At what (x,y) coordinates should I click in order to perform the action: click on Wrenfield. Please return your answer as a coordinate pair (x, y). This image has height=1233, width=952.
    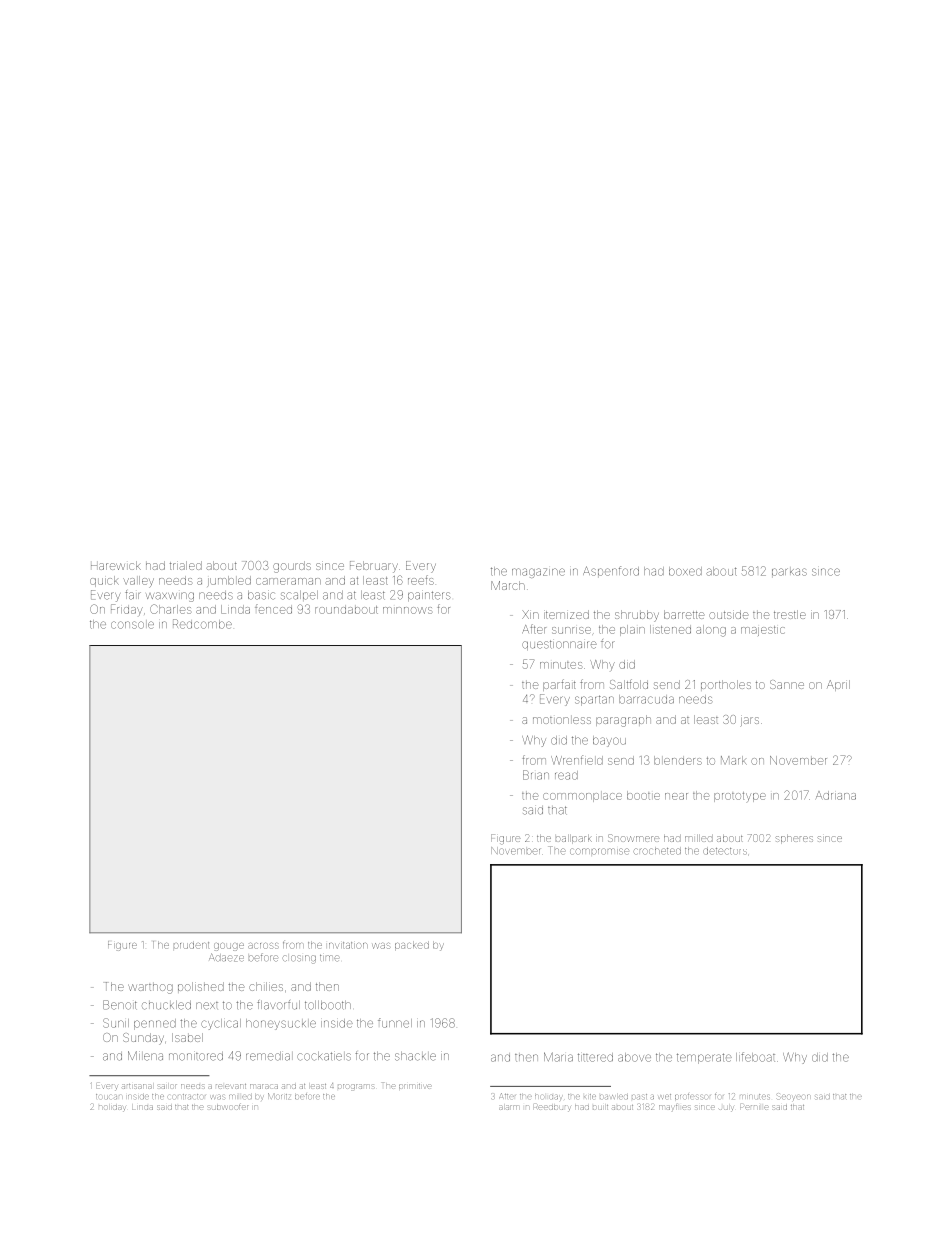
    Looking at the image, I should click on (577, 760).
